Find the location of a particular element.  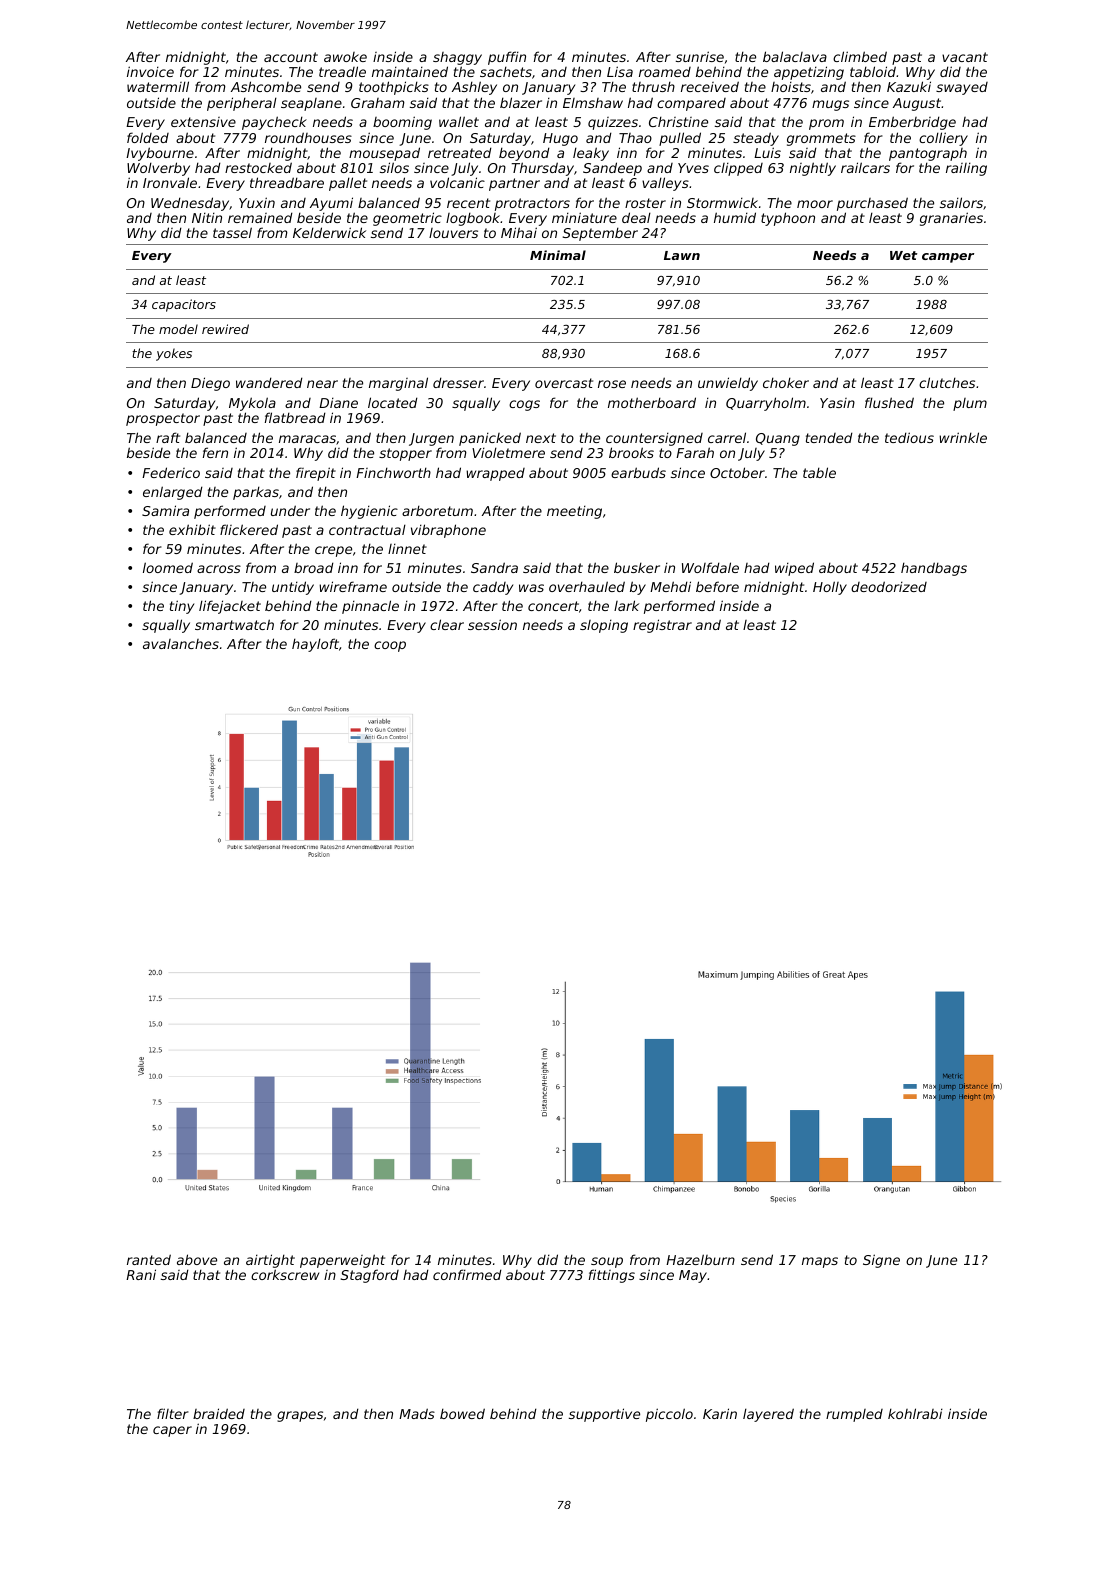

Holly is located at coordinates (830, 588).
